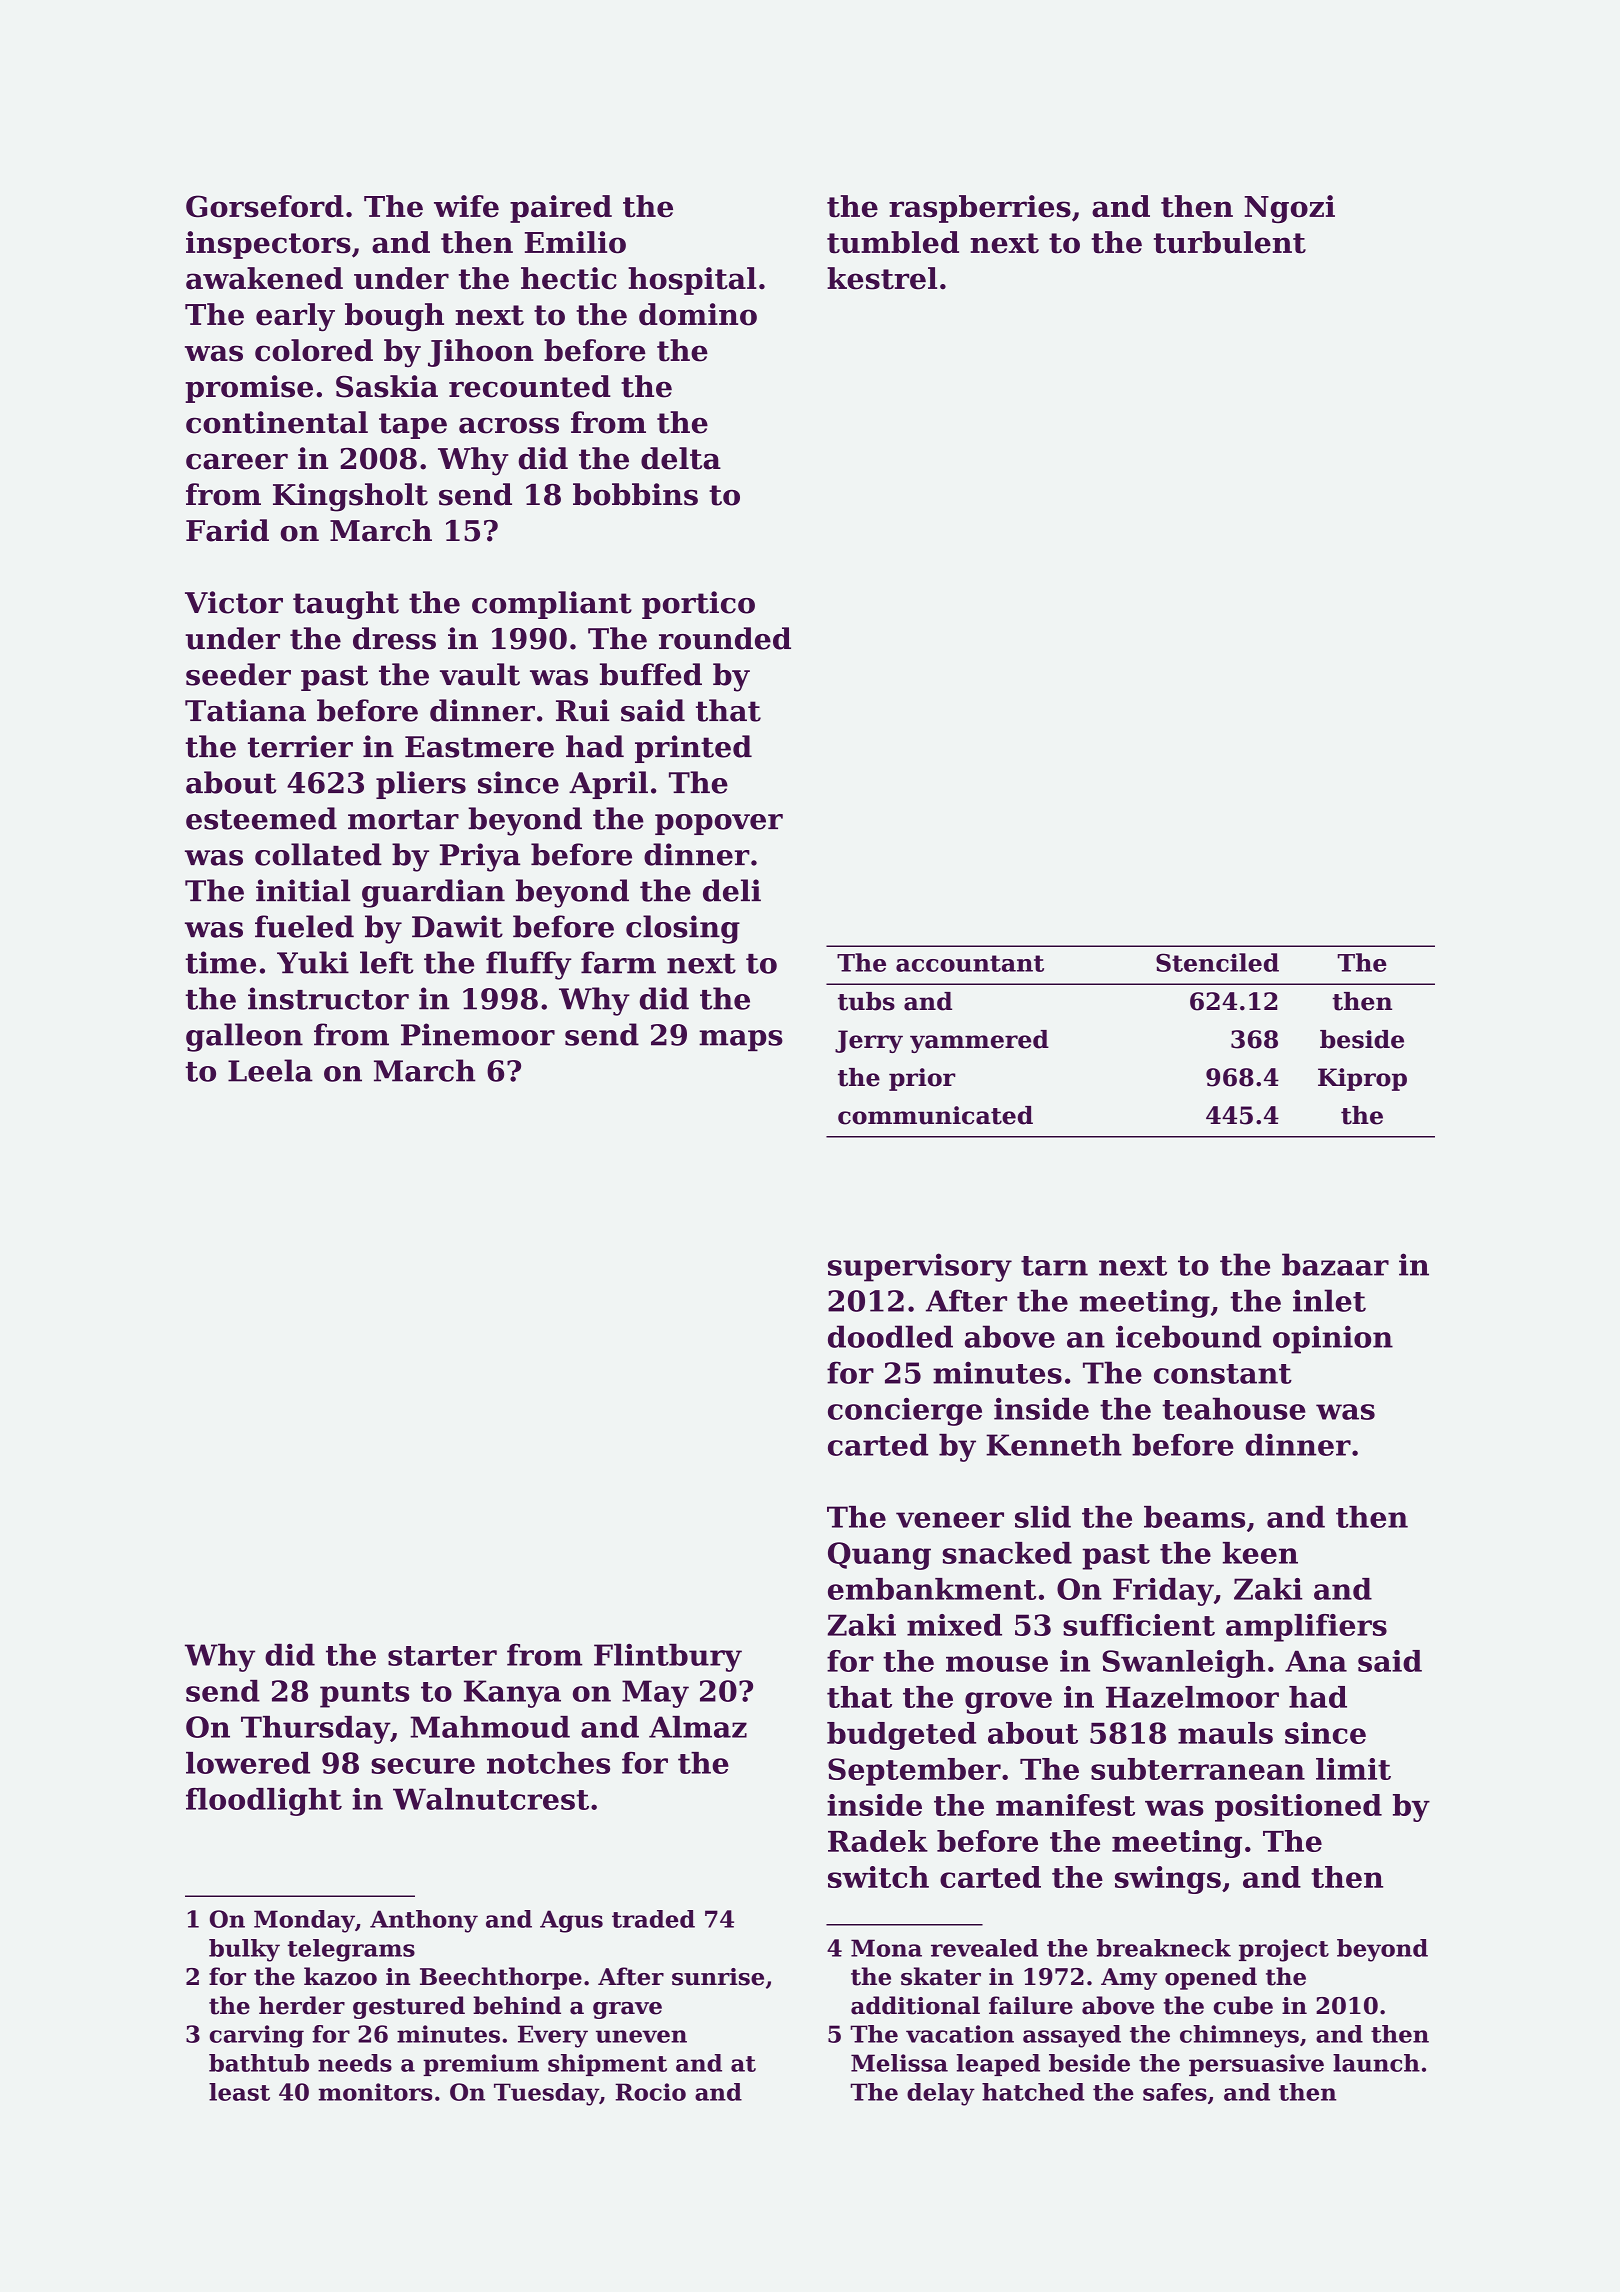  Describe the element at coordinates (238, 674) in the screenshot. I see `seeder` at that location.
